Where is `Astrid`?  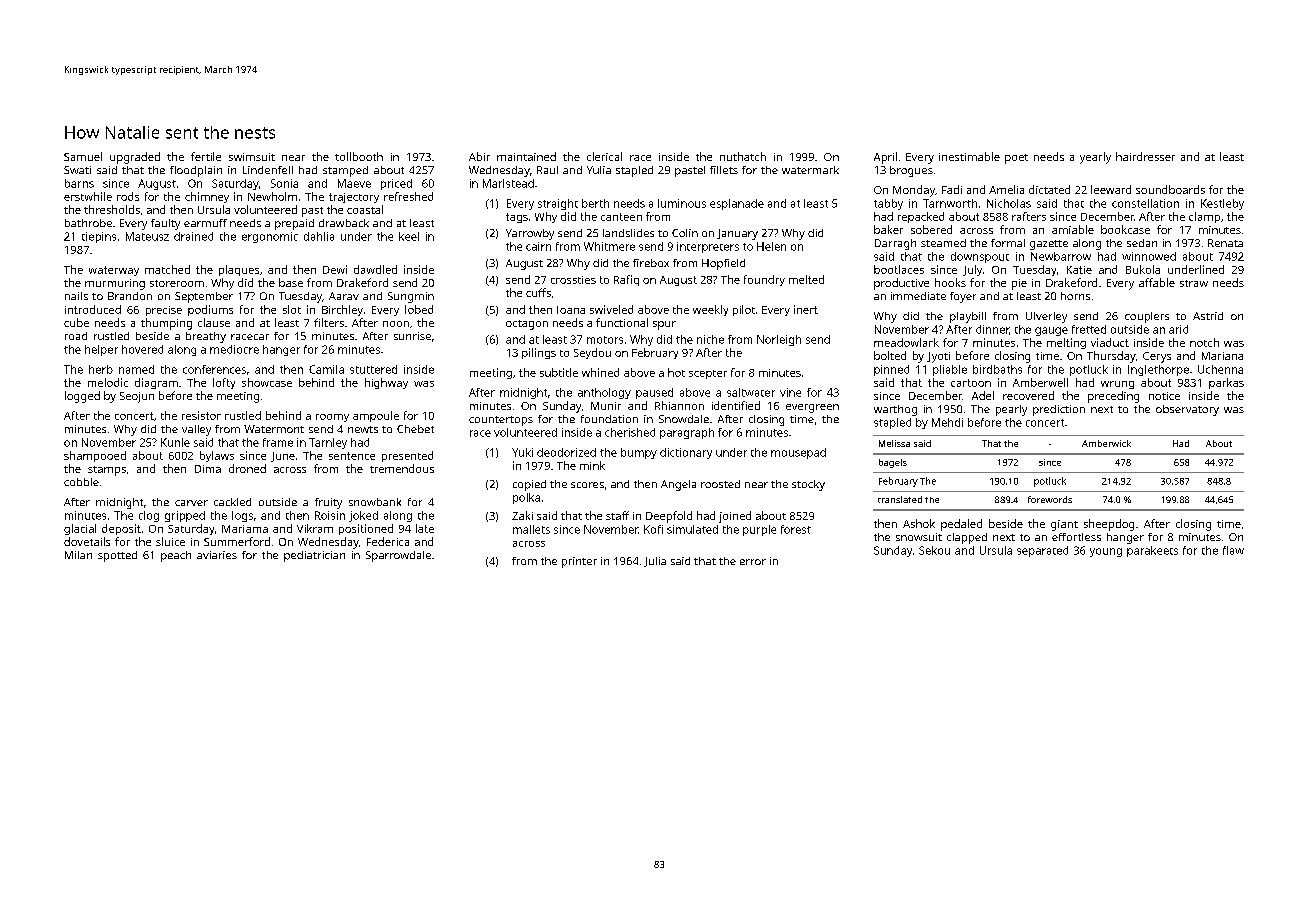
Astrid is located at coordinates (1208, 316).
